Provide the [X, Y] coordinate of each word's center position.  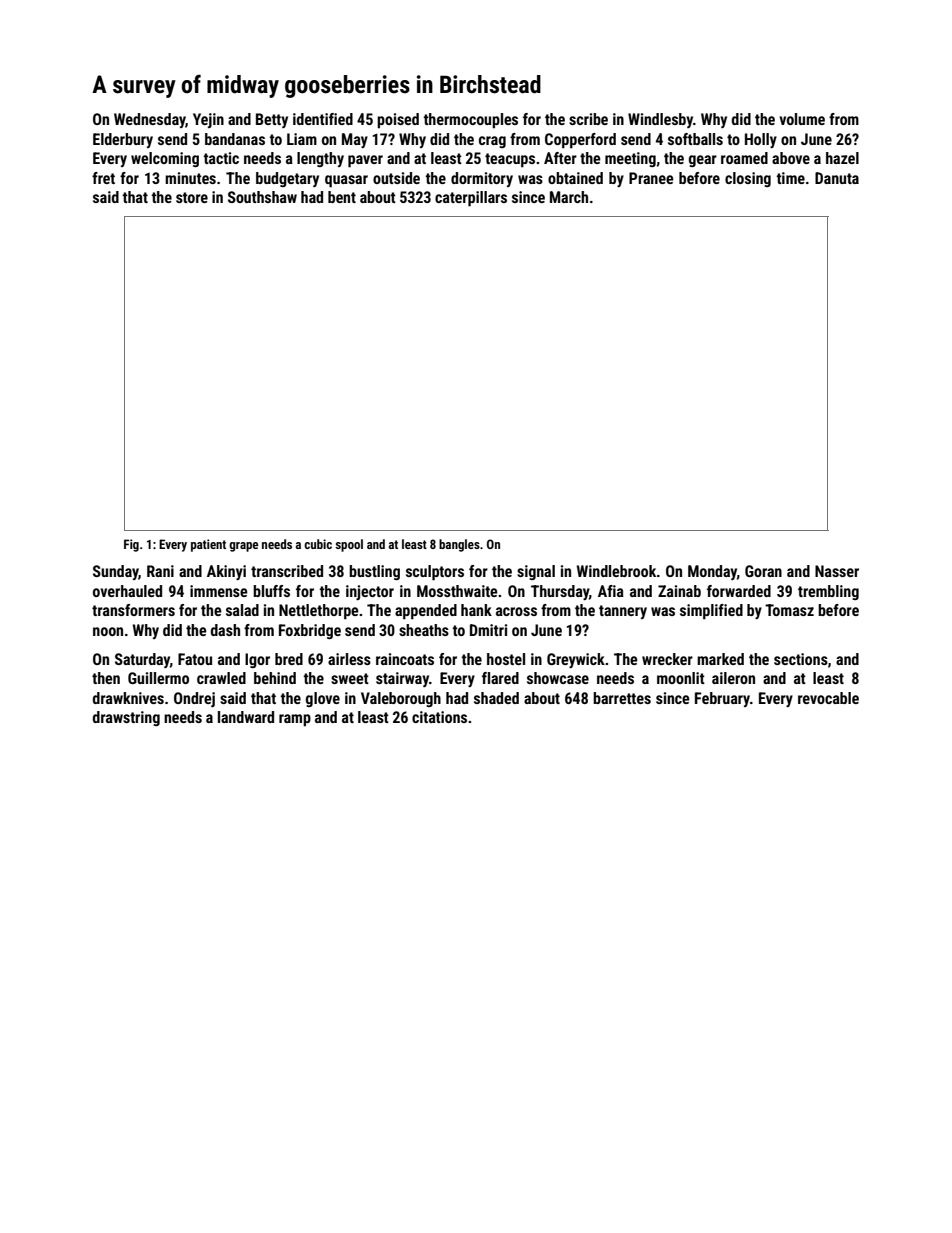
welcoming [165, 159]
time [791, 178]
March [569, 197]
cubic [318, 544]
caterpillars [471, 199]
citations [439, 717]
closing [748, 179]
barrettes [622, 698]
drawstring [126, 718]
